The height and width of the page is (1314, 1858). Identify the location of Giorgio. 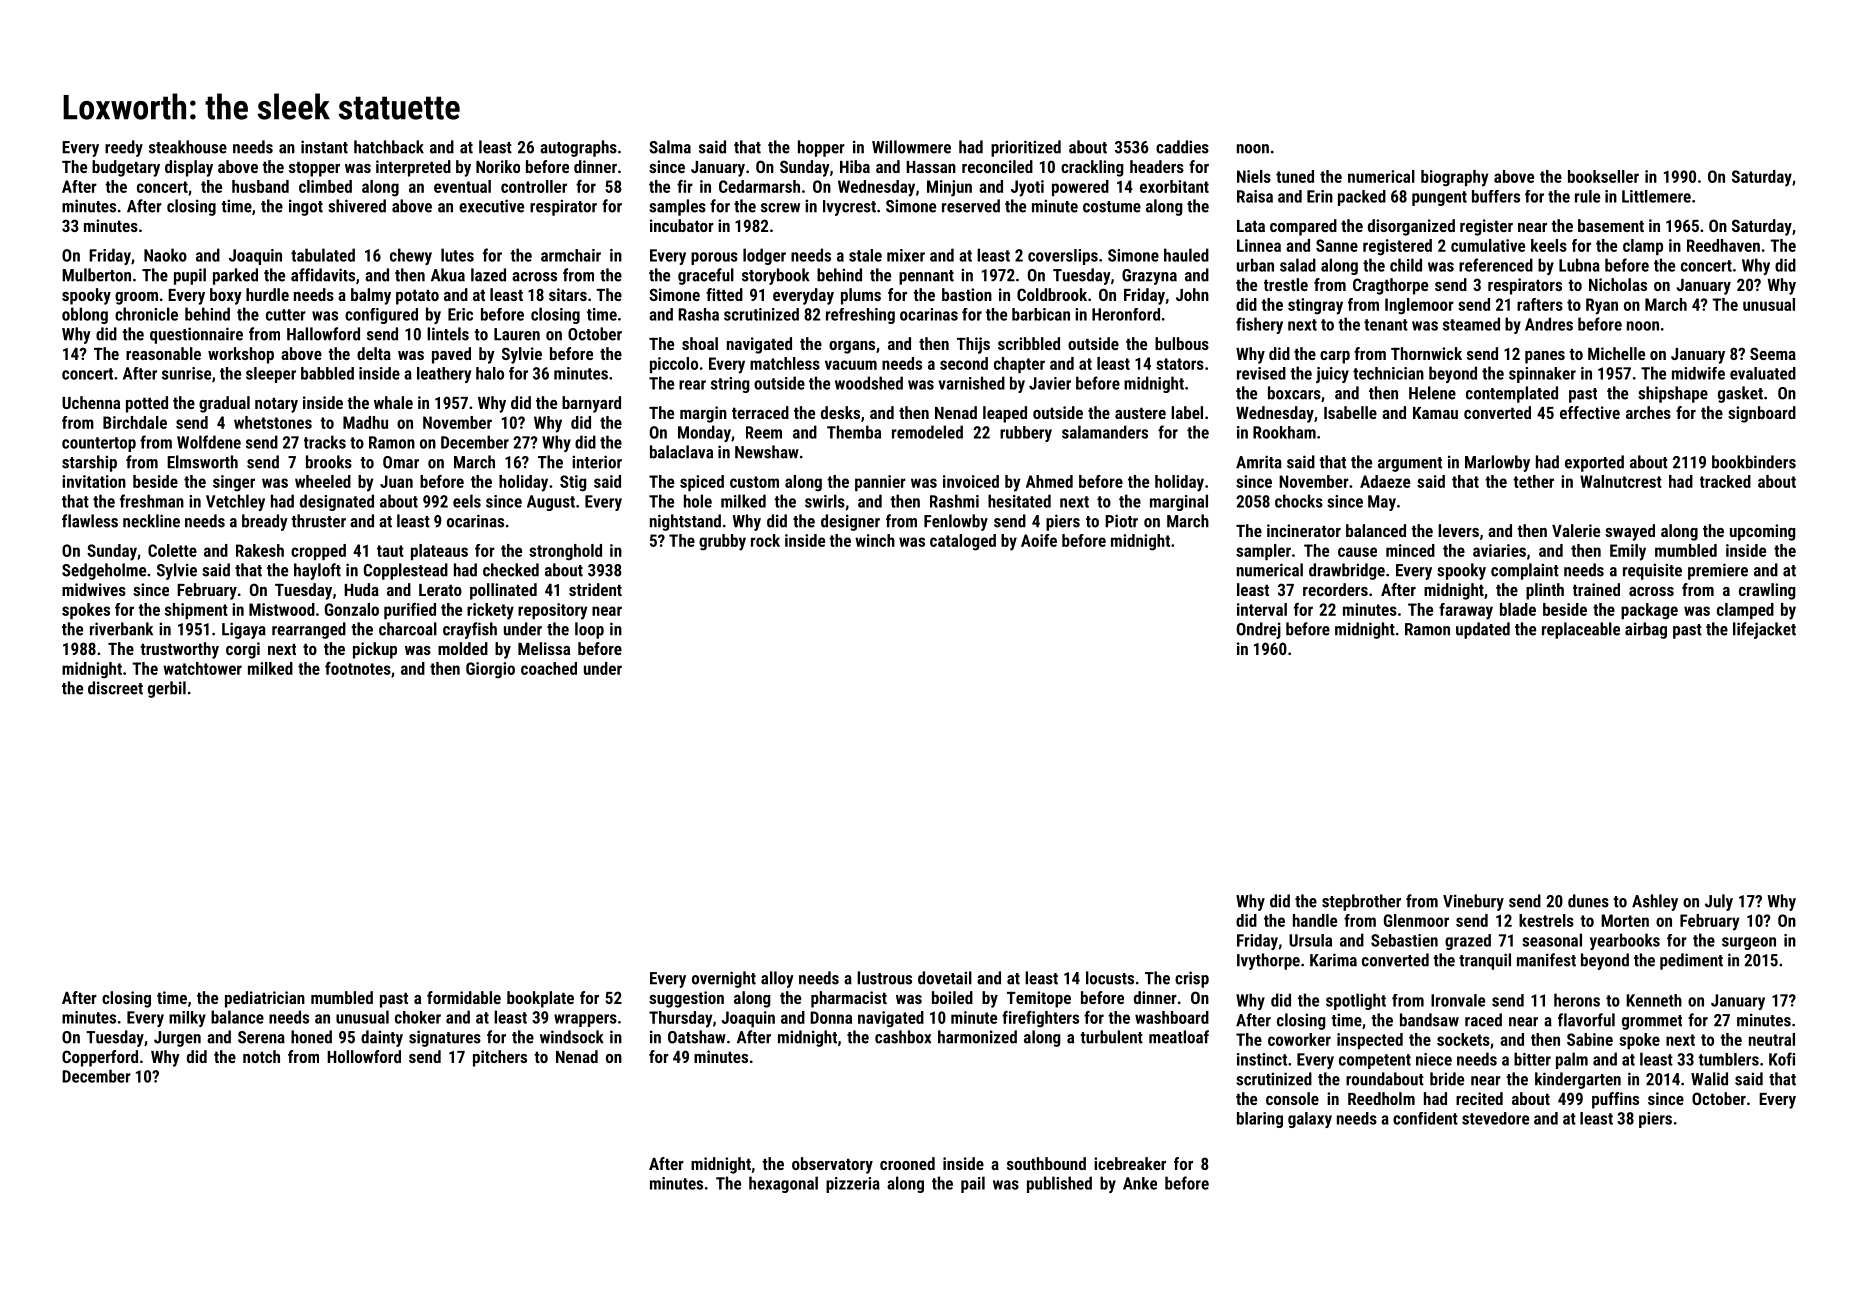
(490, 670).
